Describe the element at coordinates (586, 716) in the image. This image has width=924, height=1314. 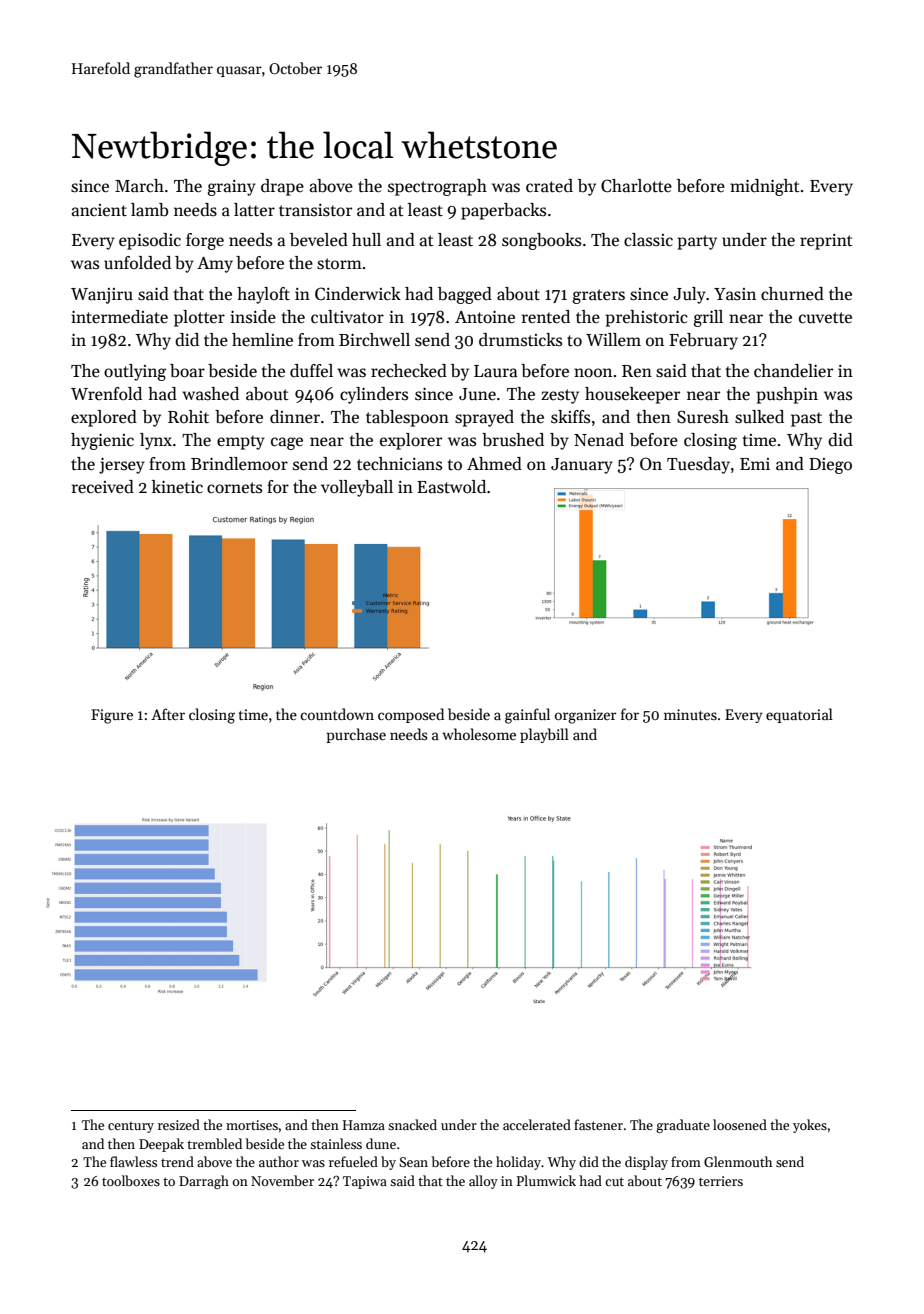
I see `organizer` at that location.
